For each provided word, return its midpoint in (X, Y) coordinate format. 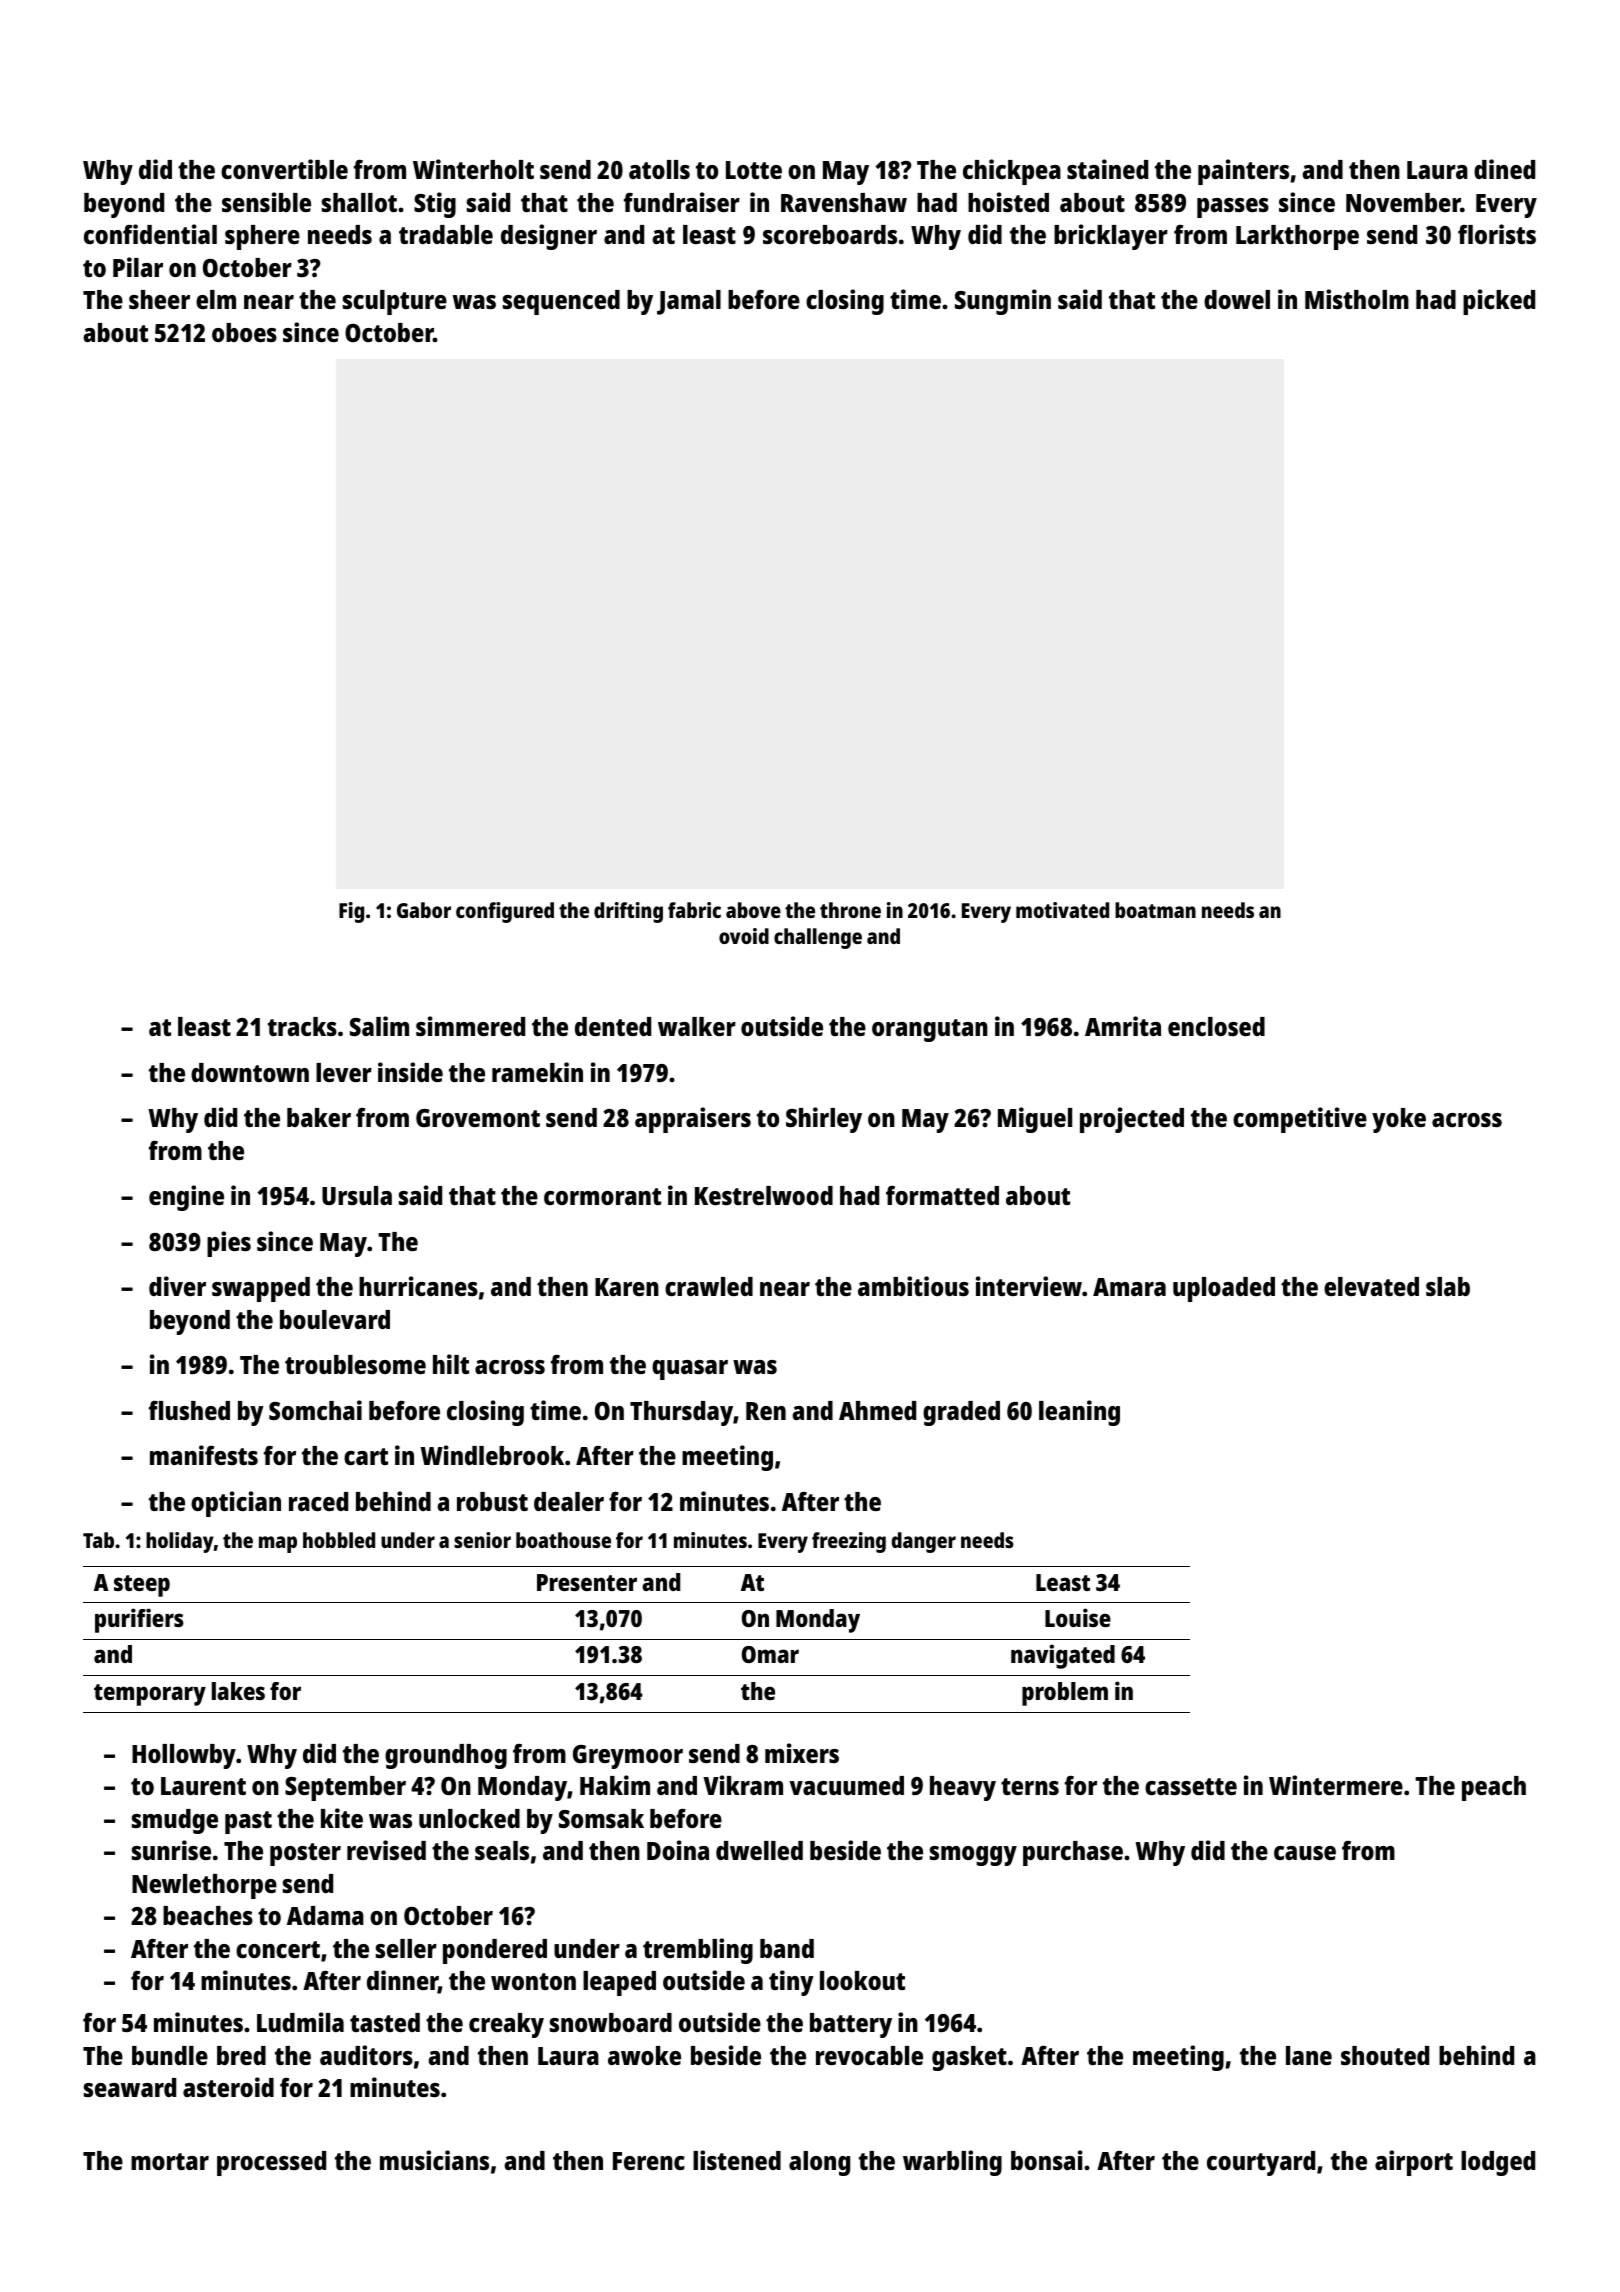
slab (1448, 1286)
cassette (1191, 1786)
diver (177, 1286)
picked (1499, 302)
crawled (709, 1286)
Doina (678, 1850)
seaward (130, 2087)
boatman (1155, 910)
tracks (302, 1026)
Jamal (689, 302)
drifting (628, 912)
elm (216, 299)
